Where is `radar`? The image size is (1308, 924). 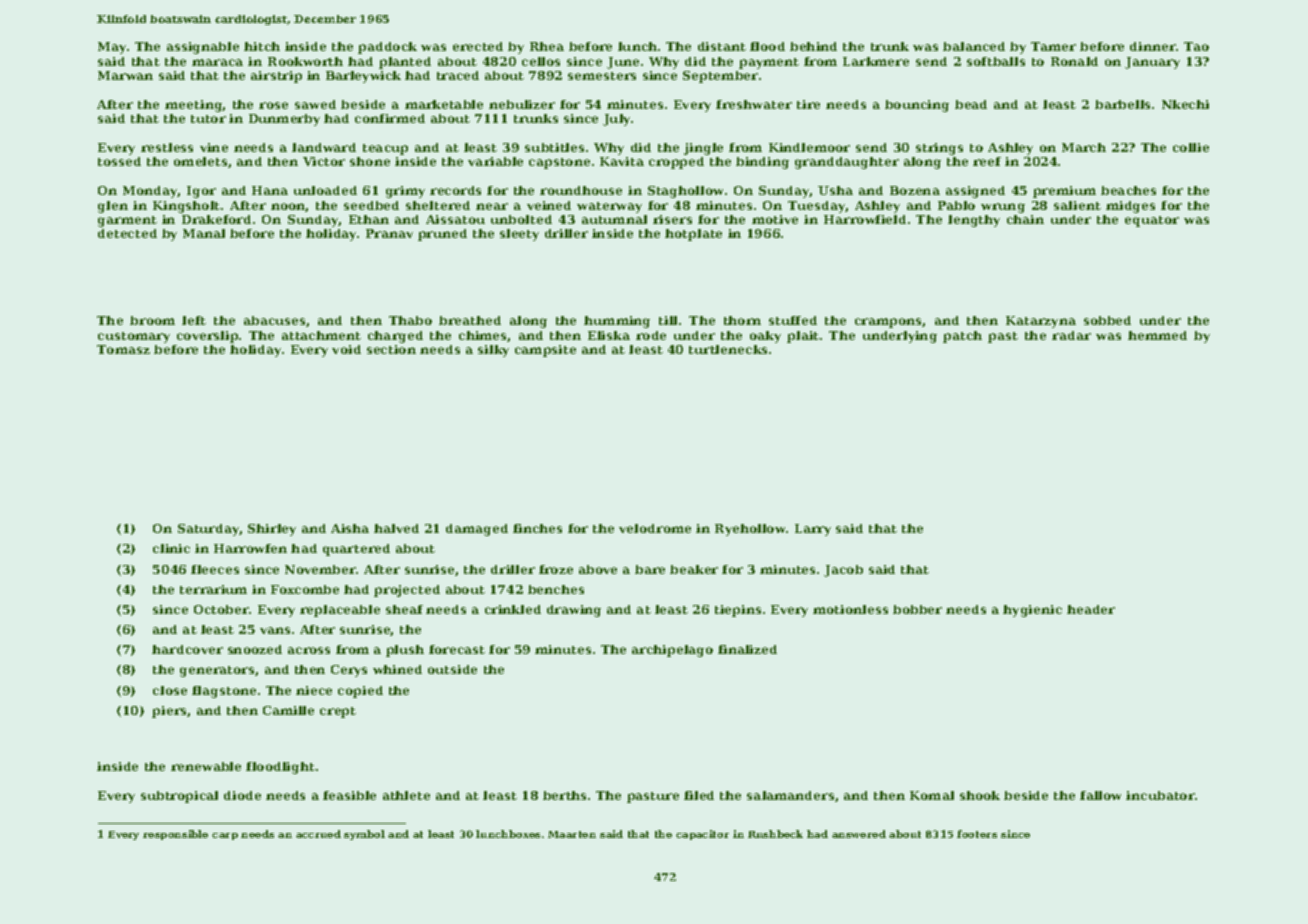 radar is located at coordinates (1071, 335).
